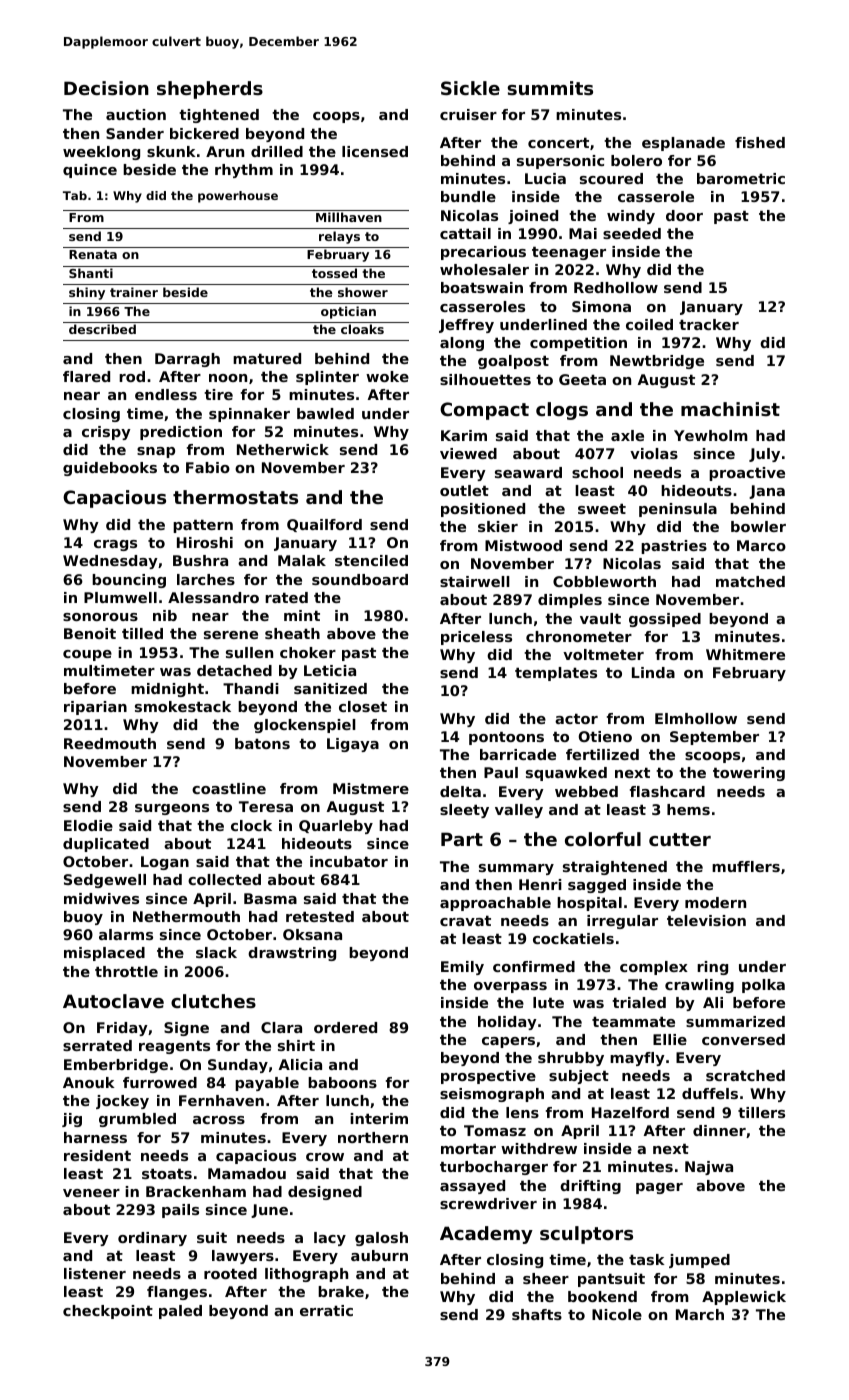 Image resolution: width=849 pixels, height=1400 pixels. I want to click on fished, so click(760, 142).
